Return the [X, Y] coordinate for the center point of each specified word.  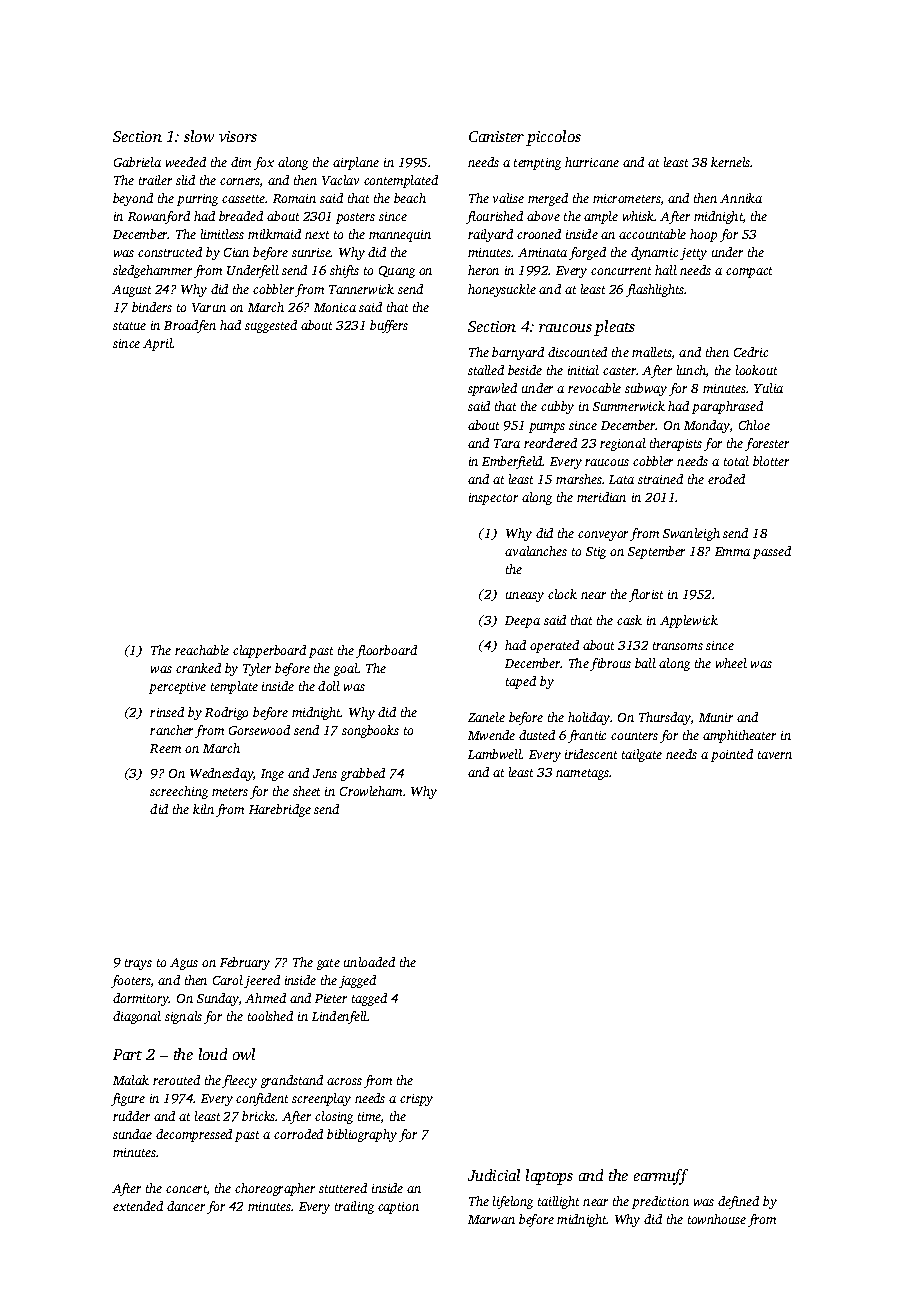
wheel [731, 663]
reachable [202, 650]
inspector [493, 499]
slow [199, 136]
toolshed [270, 1016]
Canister [496, 136]
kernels [731, 162]
